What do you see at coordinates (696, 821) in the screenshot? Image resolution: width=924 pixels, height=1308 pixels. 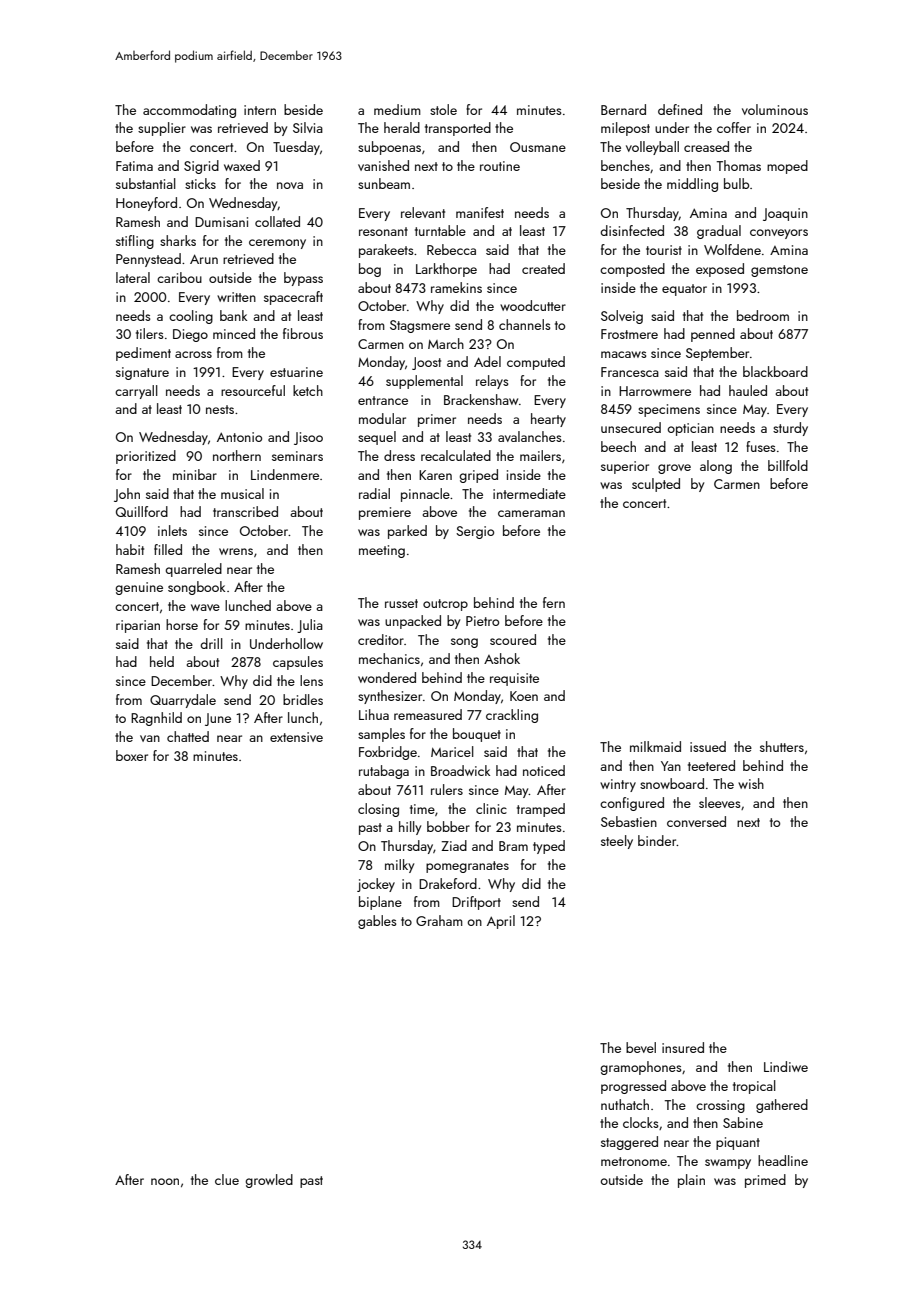 I see `conversed` at bounding box center [696, 821].
